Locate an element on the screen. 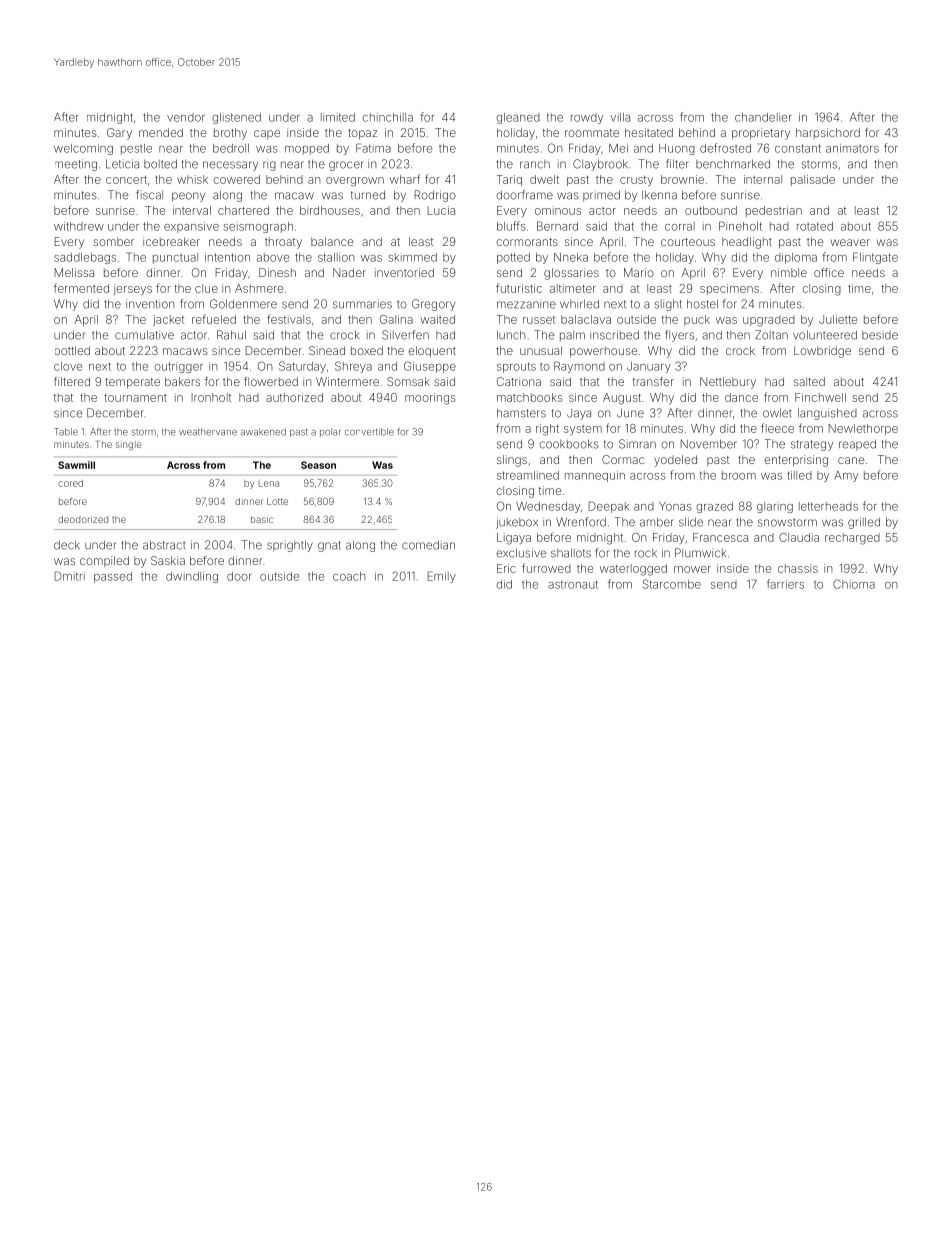 This screenshot has width=952, height=1233. vendor is located at coordinates (186, 117).
